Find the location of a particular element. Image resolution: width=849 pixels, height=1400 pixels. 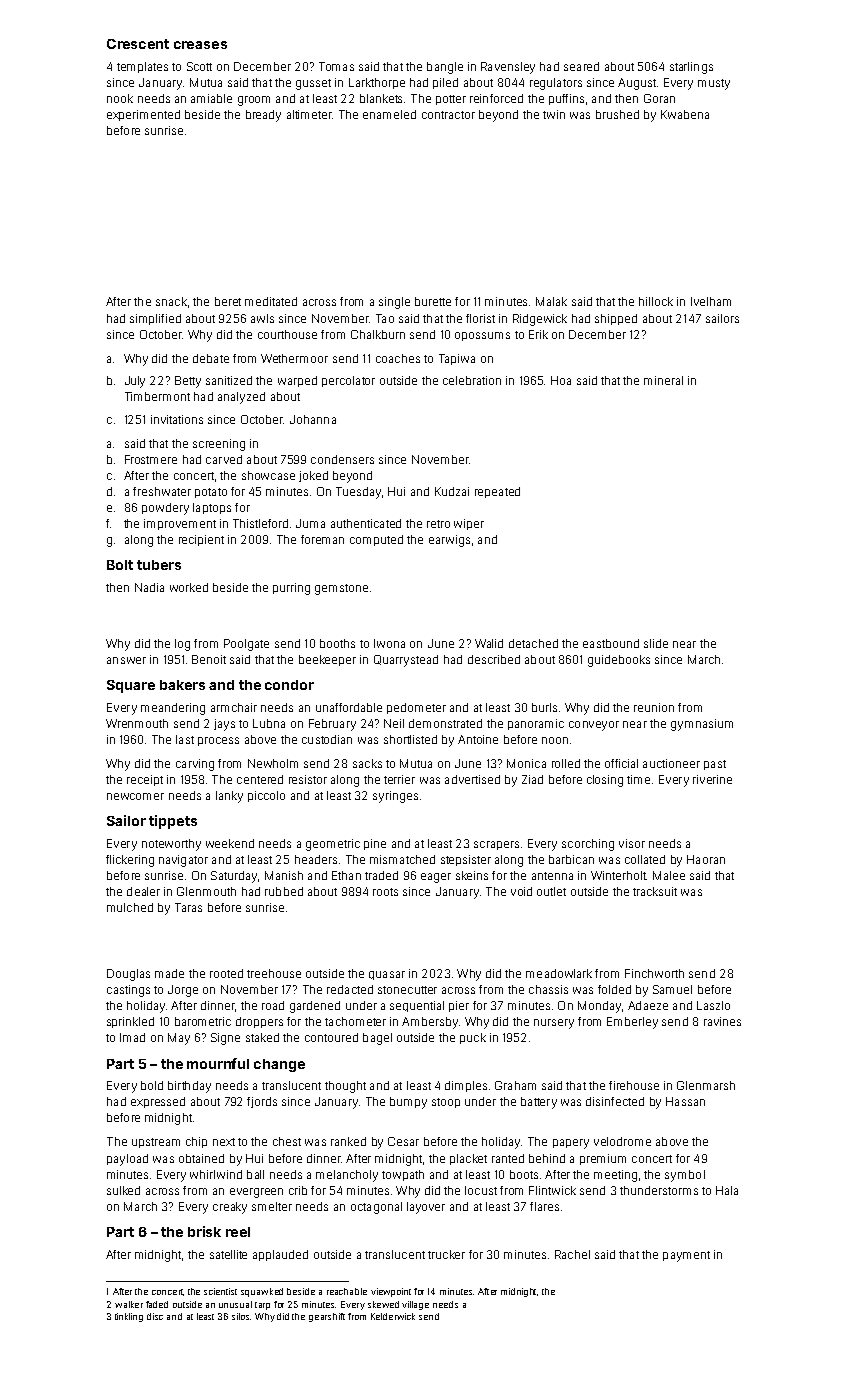

enameled is located at coordinates (389, 114).
